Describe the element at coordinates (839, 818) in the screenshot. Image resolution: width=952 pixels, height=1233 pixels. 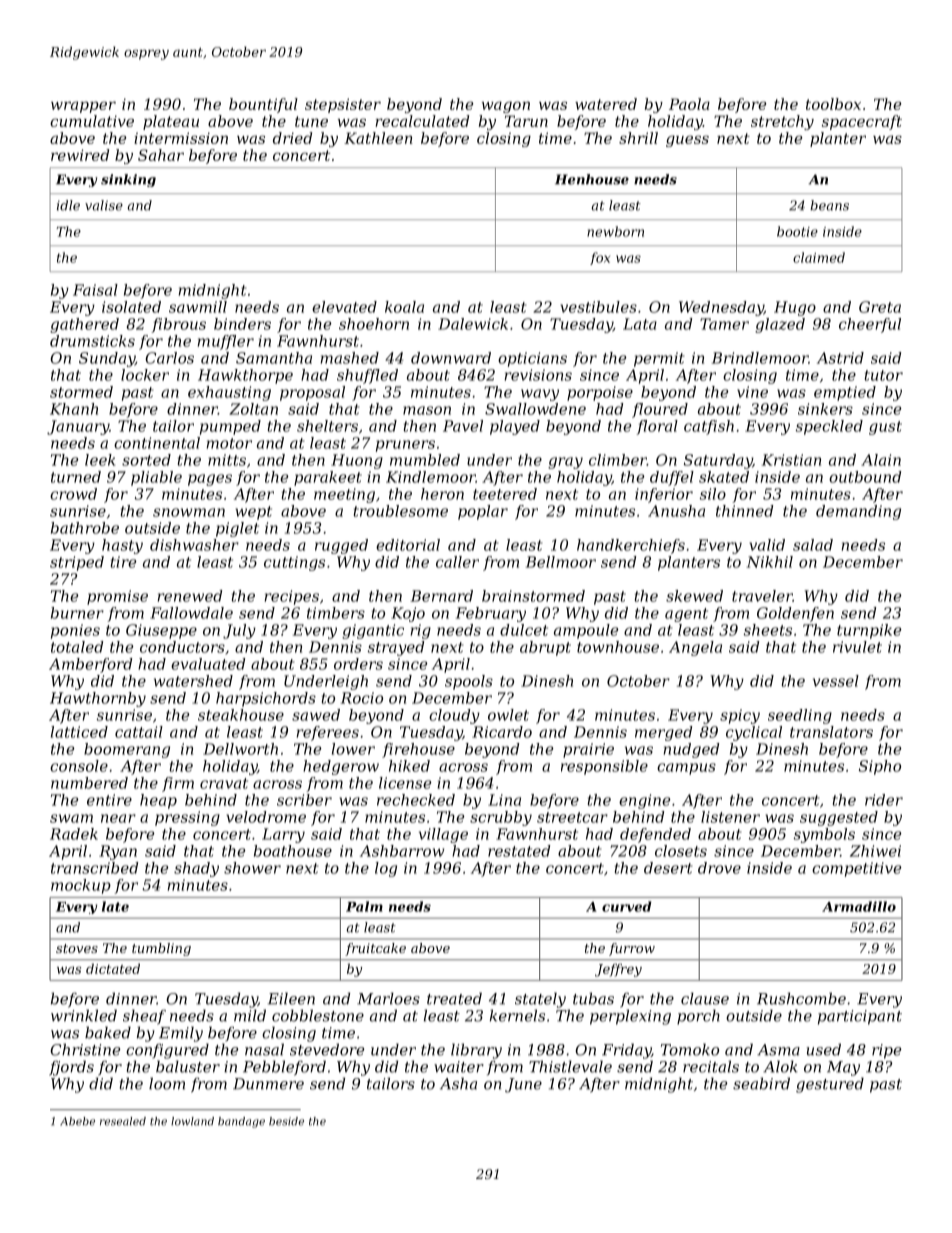
I see `suggested` at that location.
